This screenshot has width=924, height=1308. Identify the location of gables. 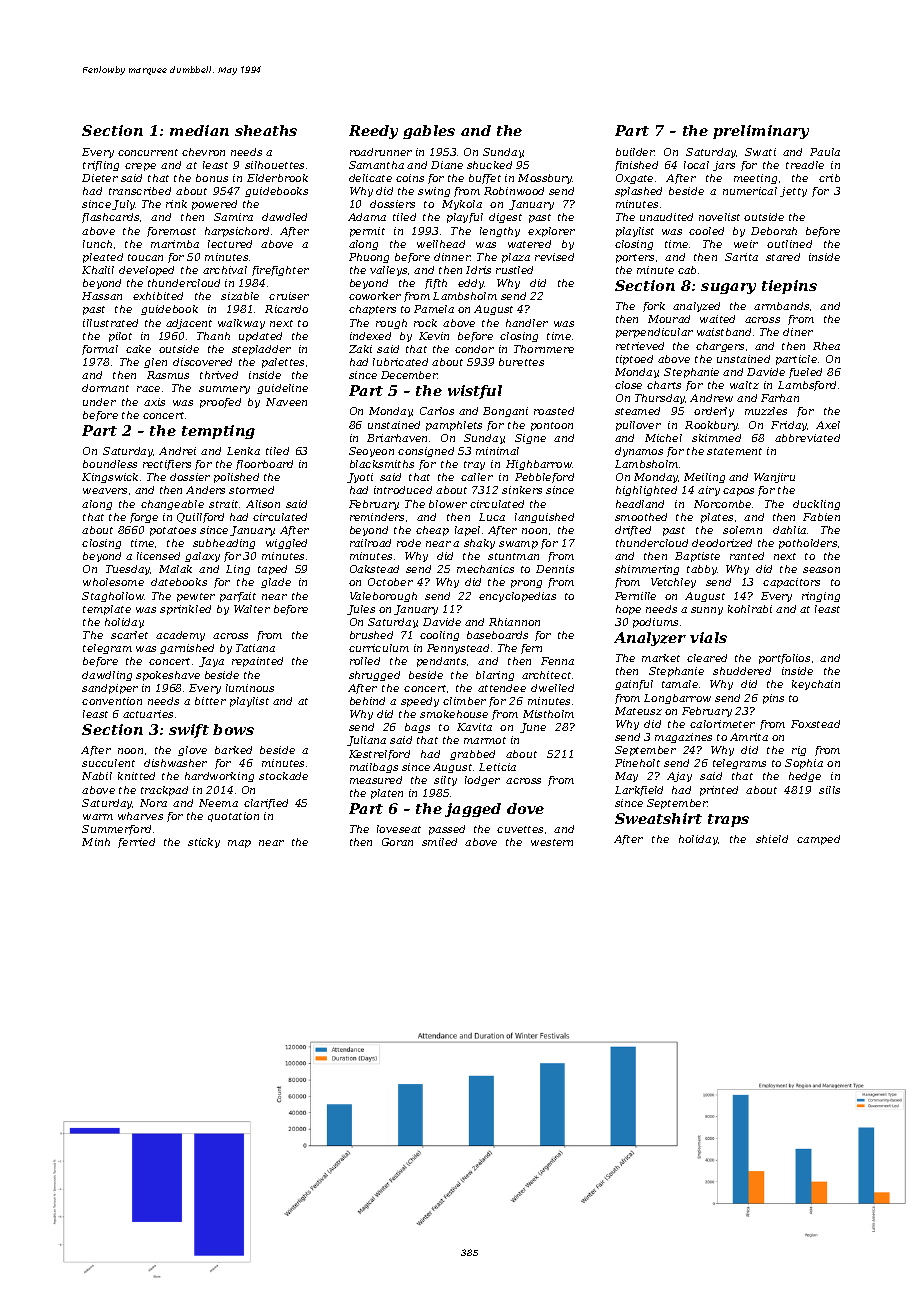
(429, 132).
